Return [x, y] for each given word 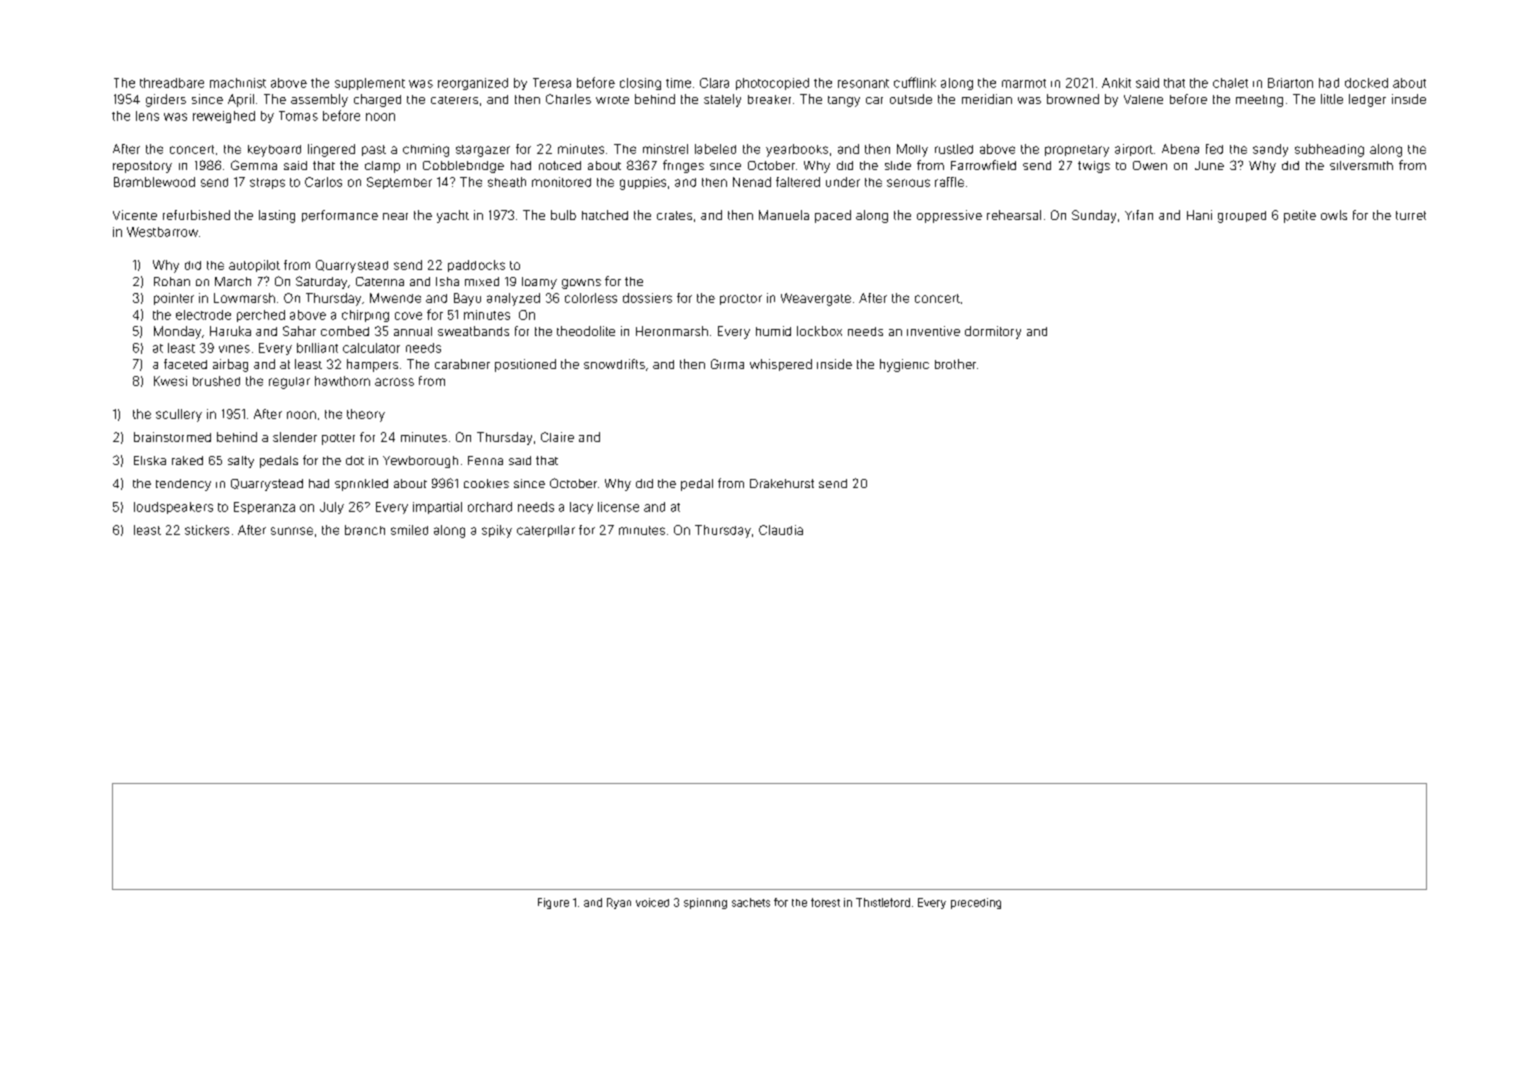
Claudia [781, 530]
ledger [1367, 100]
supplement [370, 84]
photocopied [772, 84]
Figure [553, 903]
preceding [976, 903]
